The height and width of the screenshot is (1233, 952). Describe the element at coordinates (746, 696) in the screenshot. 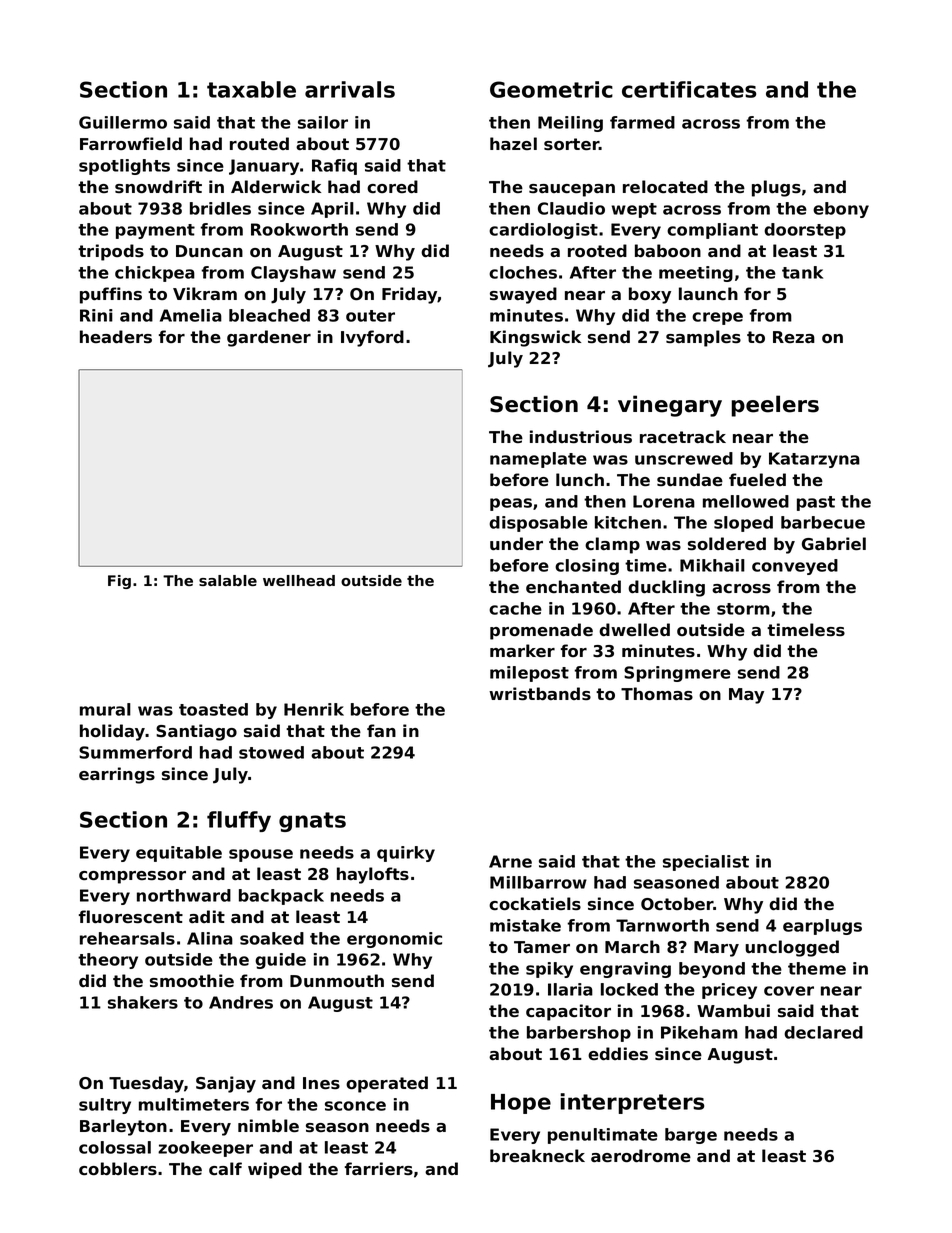

I see `May` at that location.
